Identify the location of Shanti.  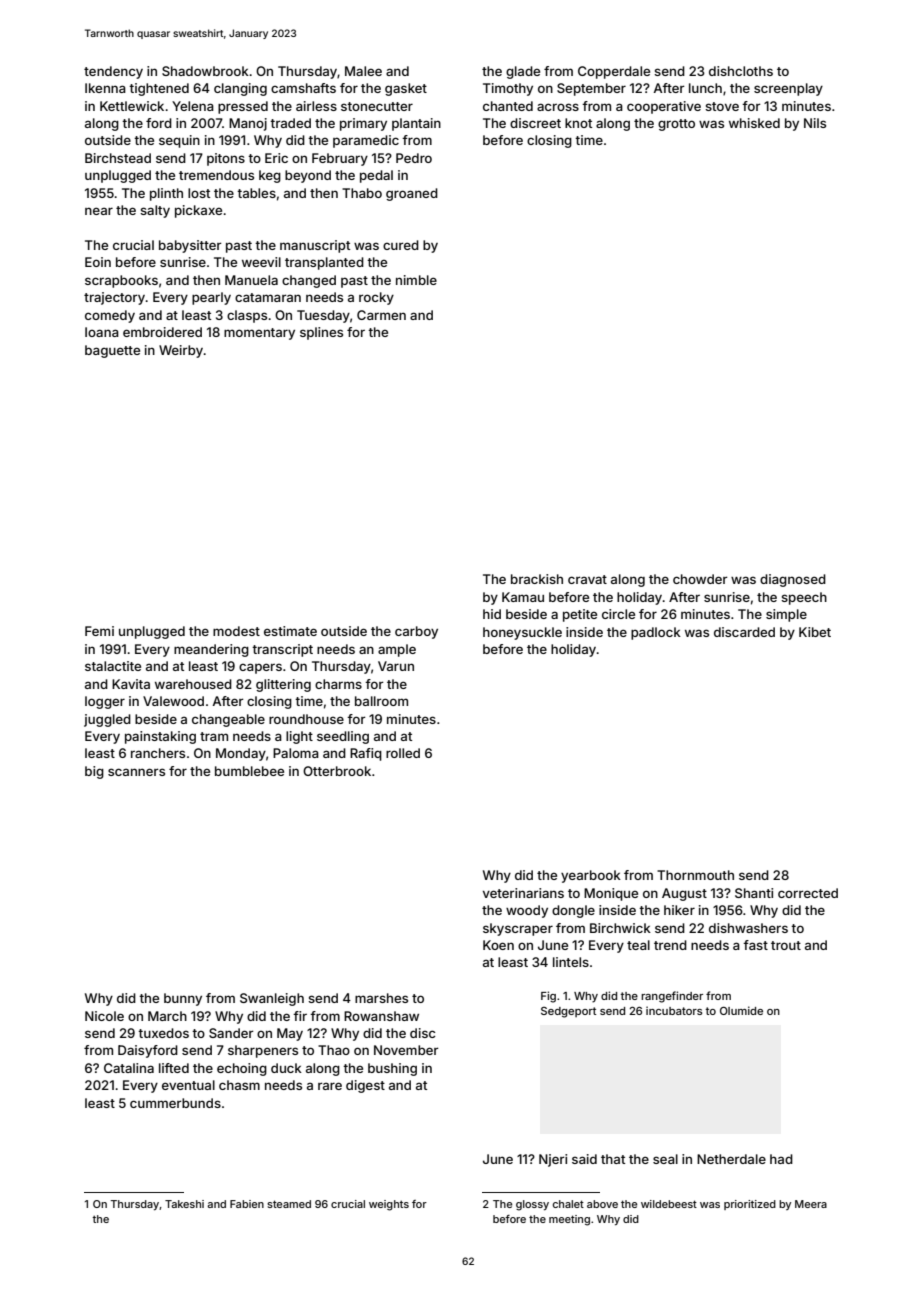
(754, 893).
